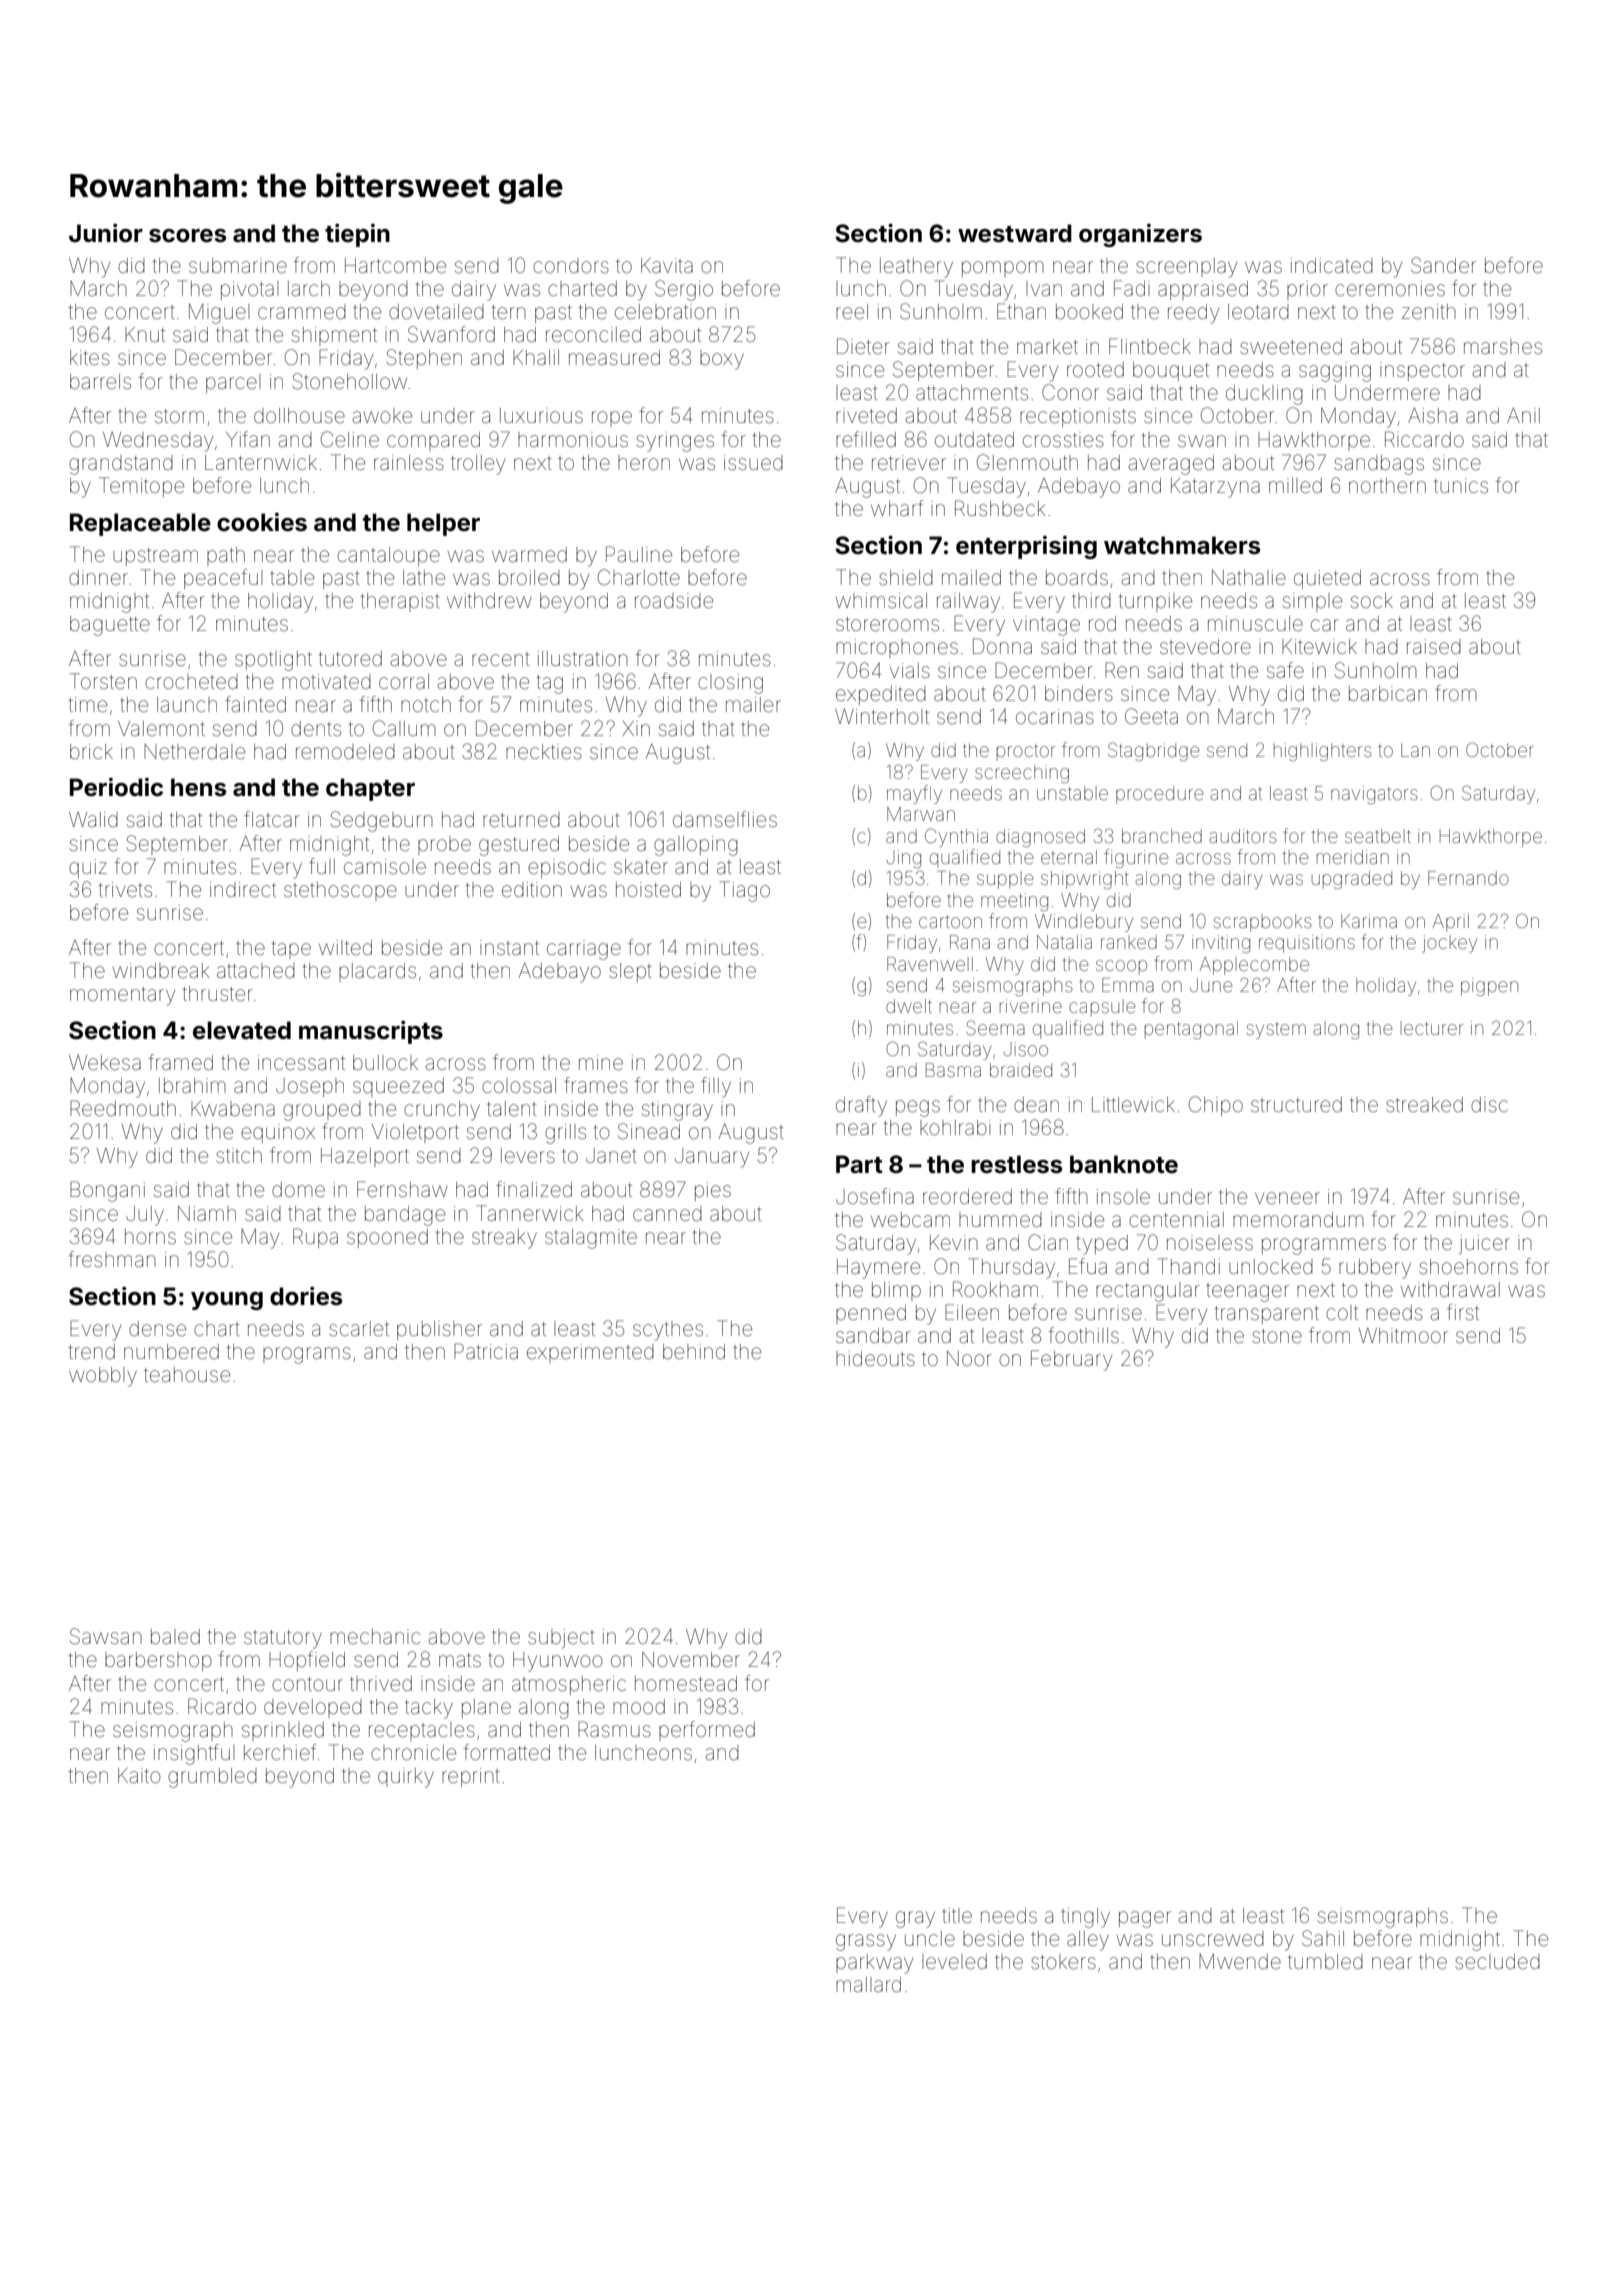 This image has height=2292, width=1620. Describe the element at coordinates (283, 1639) in the image. I see `statutory` at that location.
